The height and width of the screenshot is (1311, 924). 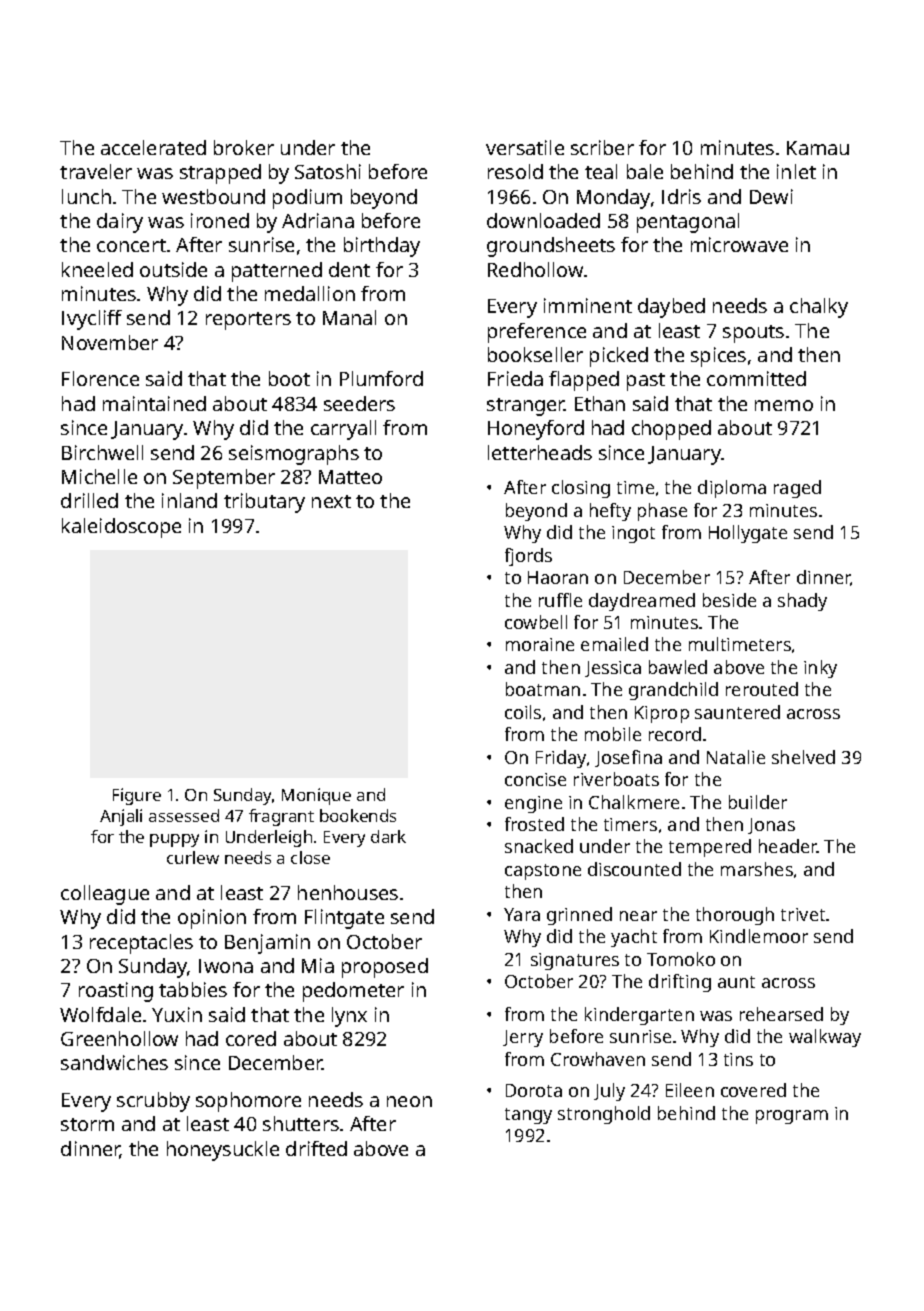 What do you see at coordinates (645, 171) in the screenshot?
I see `bale` at bounding box center [645, 171].
